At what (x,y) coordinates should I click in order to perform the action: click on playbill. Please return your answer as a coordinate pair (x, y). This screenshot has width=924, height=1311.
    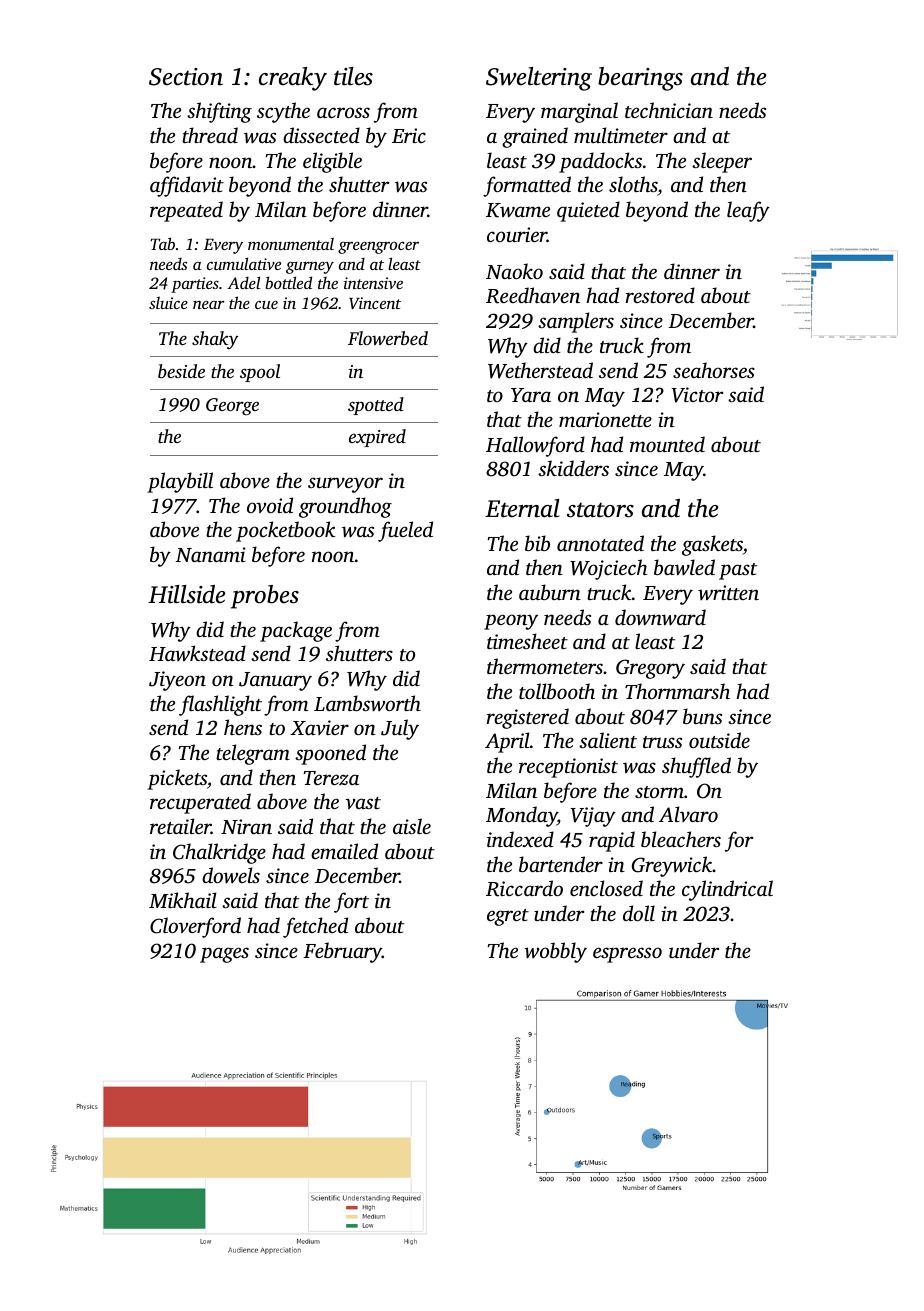
    Looking at the image, I should click on (180, 482).
